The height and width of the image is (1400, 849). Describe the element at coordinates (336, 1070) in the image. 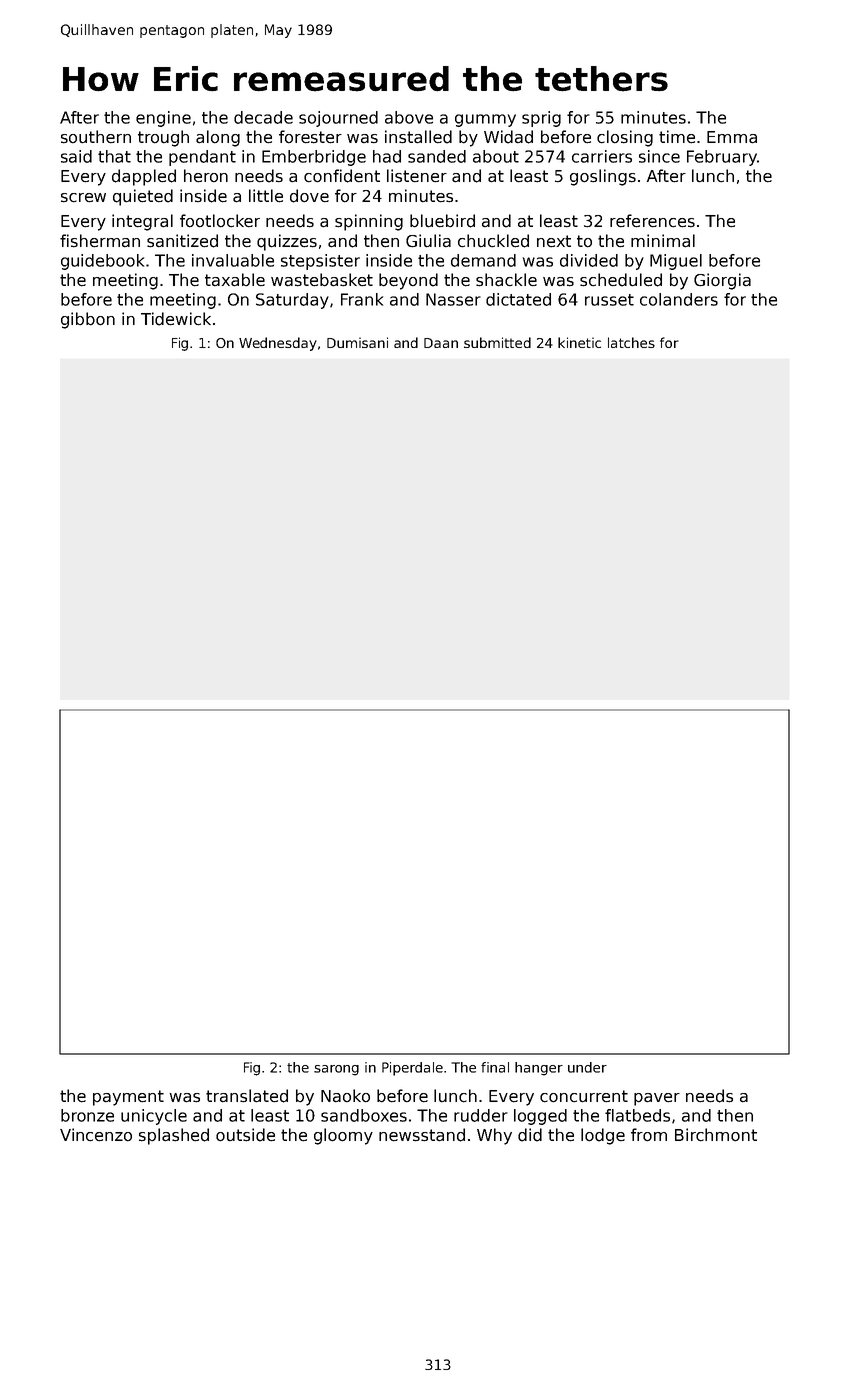

I see `sarong` at that location.
